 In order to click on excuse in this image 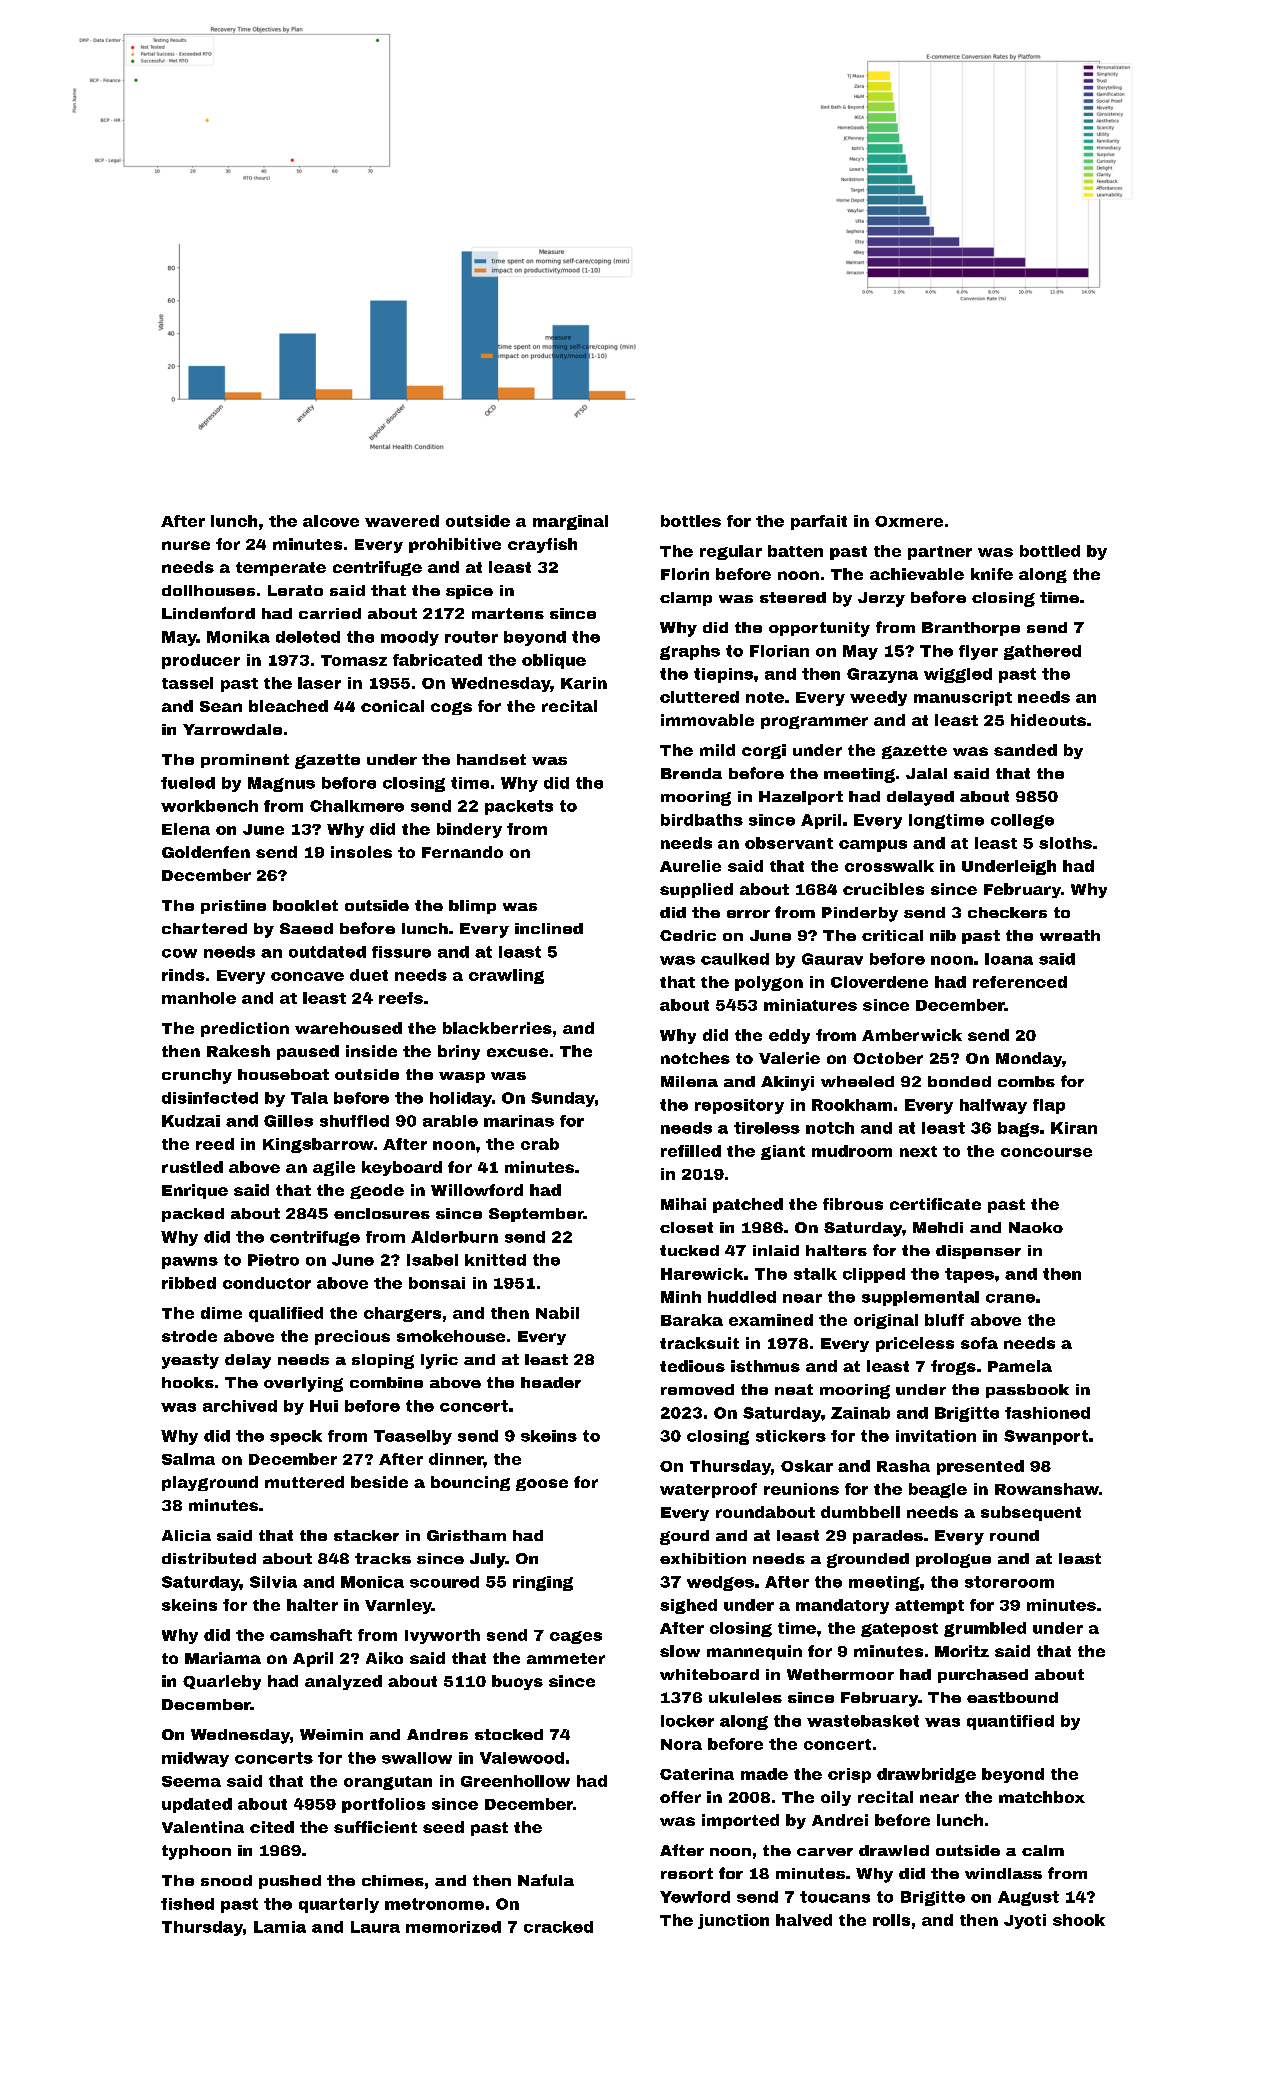, I will do `click(517, 1052)`.
